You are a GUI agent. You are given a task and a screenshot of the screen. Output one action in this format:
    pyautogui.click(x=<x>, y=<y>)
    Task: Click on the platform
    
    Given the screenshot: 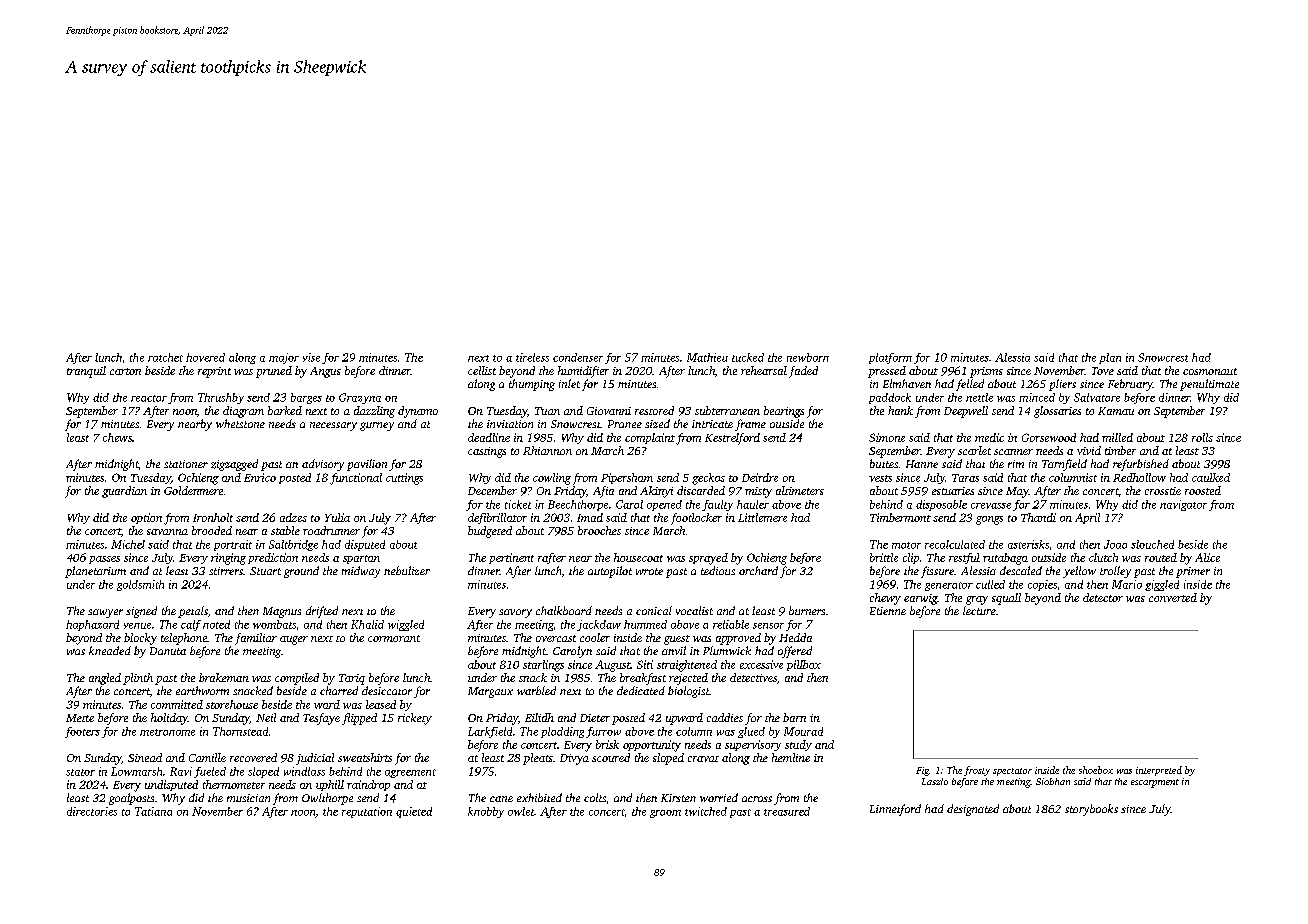 What is the action you would take?
    pyautogui.click(x=890, y=358)
